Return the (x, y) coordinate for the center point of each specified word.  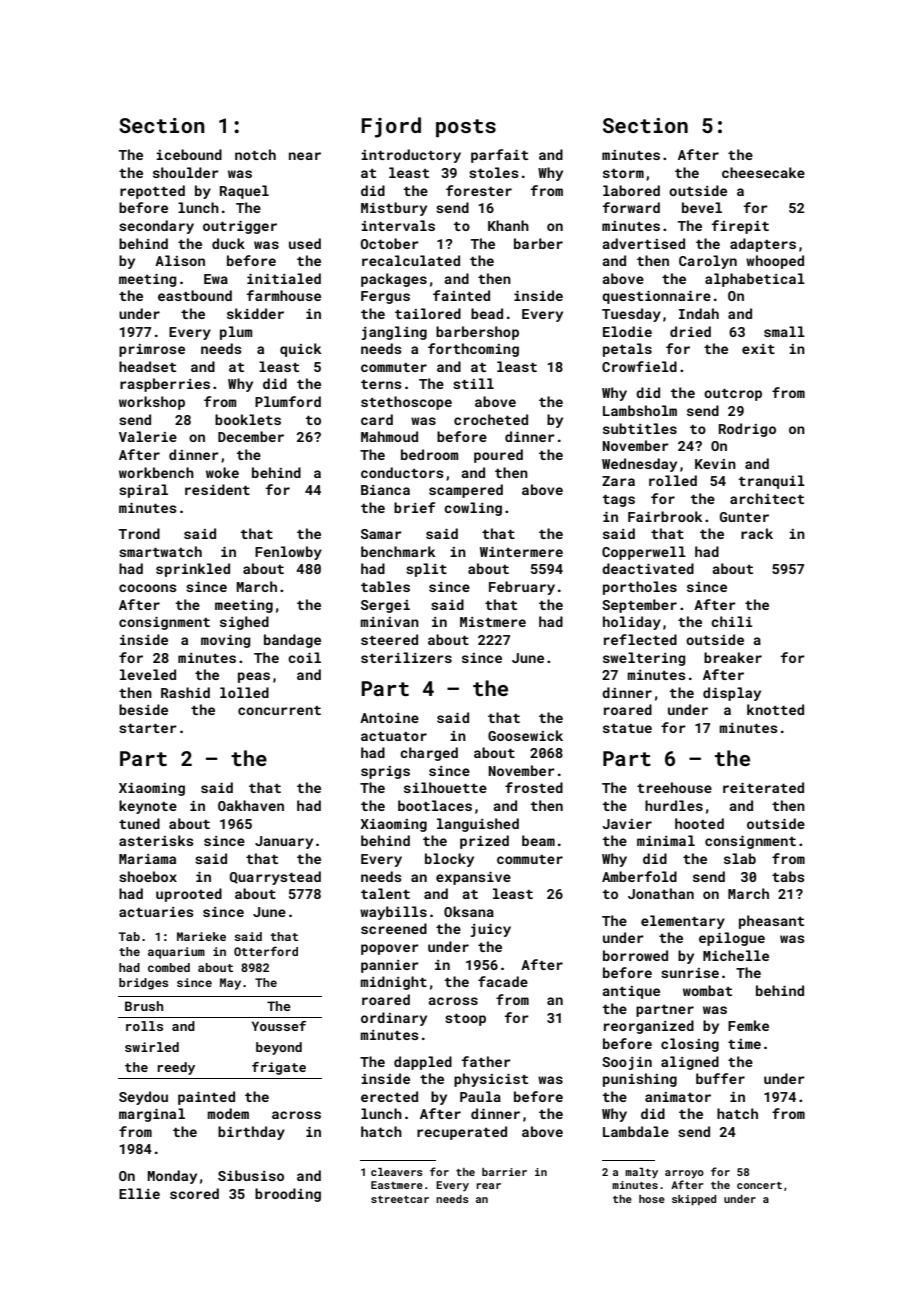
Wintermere (521, 552)
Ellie (139, 1193)
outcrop (733, 395)
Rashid (185, 692)
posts (466, 128)
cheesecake (763, 172)
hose (652, 1199)
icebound (189, 154)
